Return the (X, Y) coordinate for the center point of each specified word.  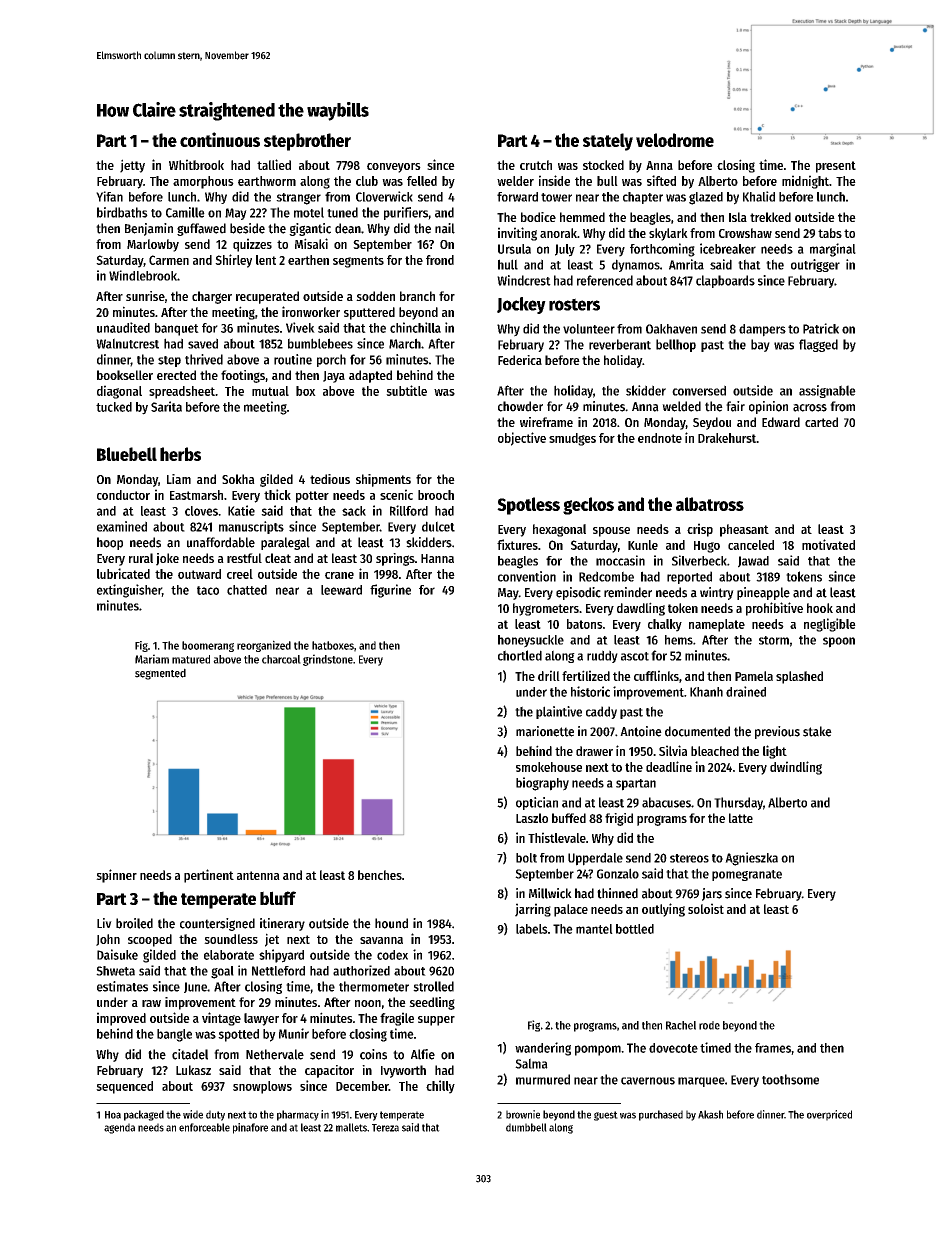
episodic (578, 593)
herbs (180, 454)
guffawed (201, 229)
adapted (370, 376)
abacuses (666, 802)
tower (556, 197)
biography (542, 784)
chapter (643, 198)
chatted (247, 590)
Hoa (113, 1115)
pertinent (209, 876)
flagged (818, 345)
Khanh (706, 692)
